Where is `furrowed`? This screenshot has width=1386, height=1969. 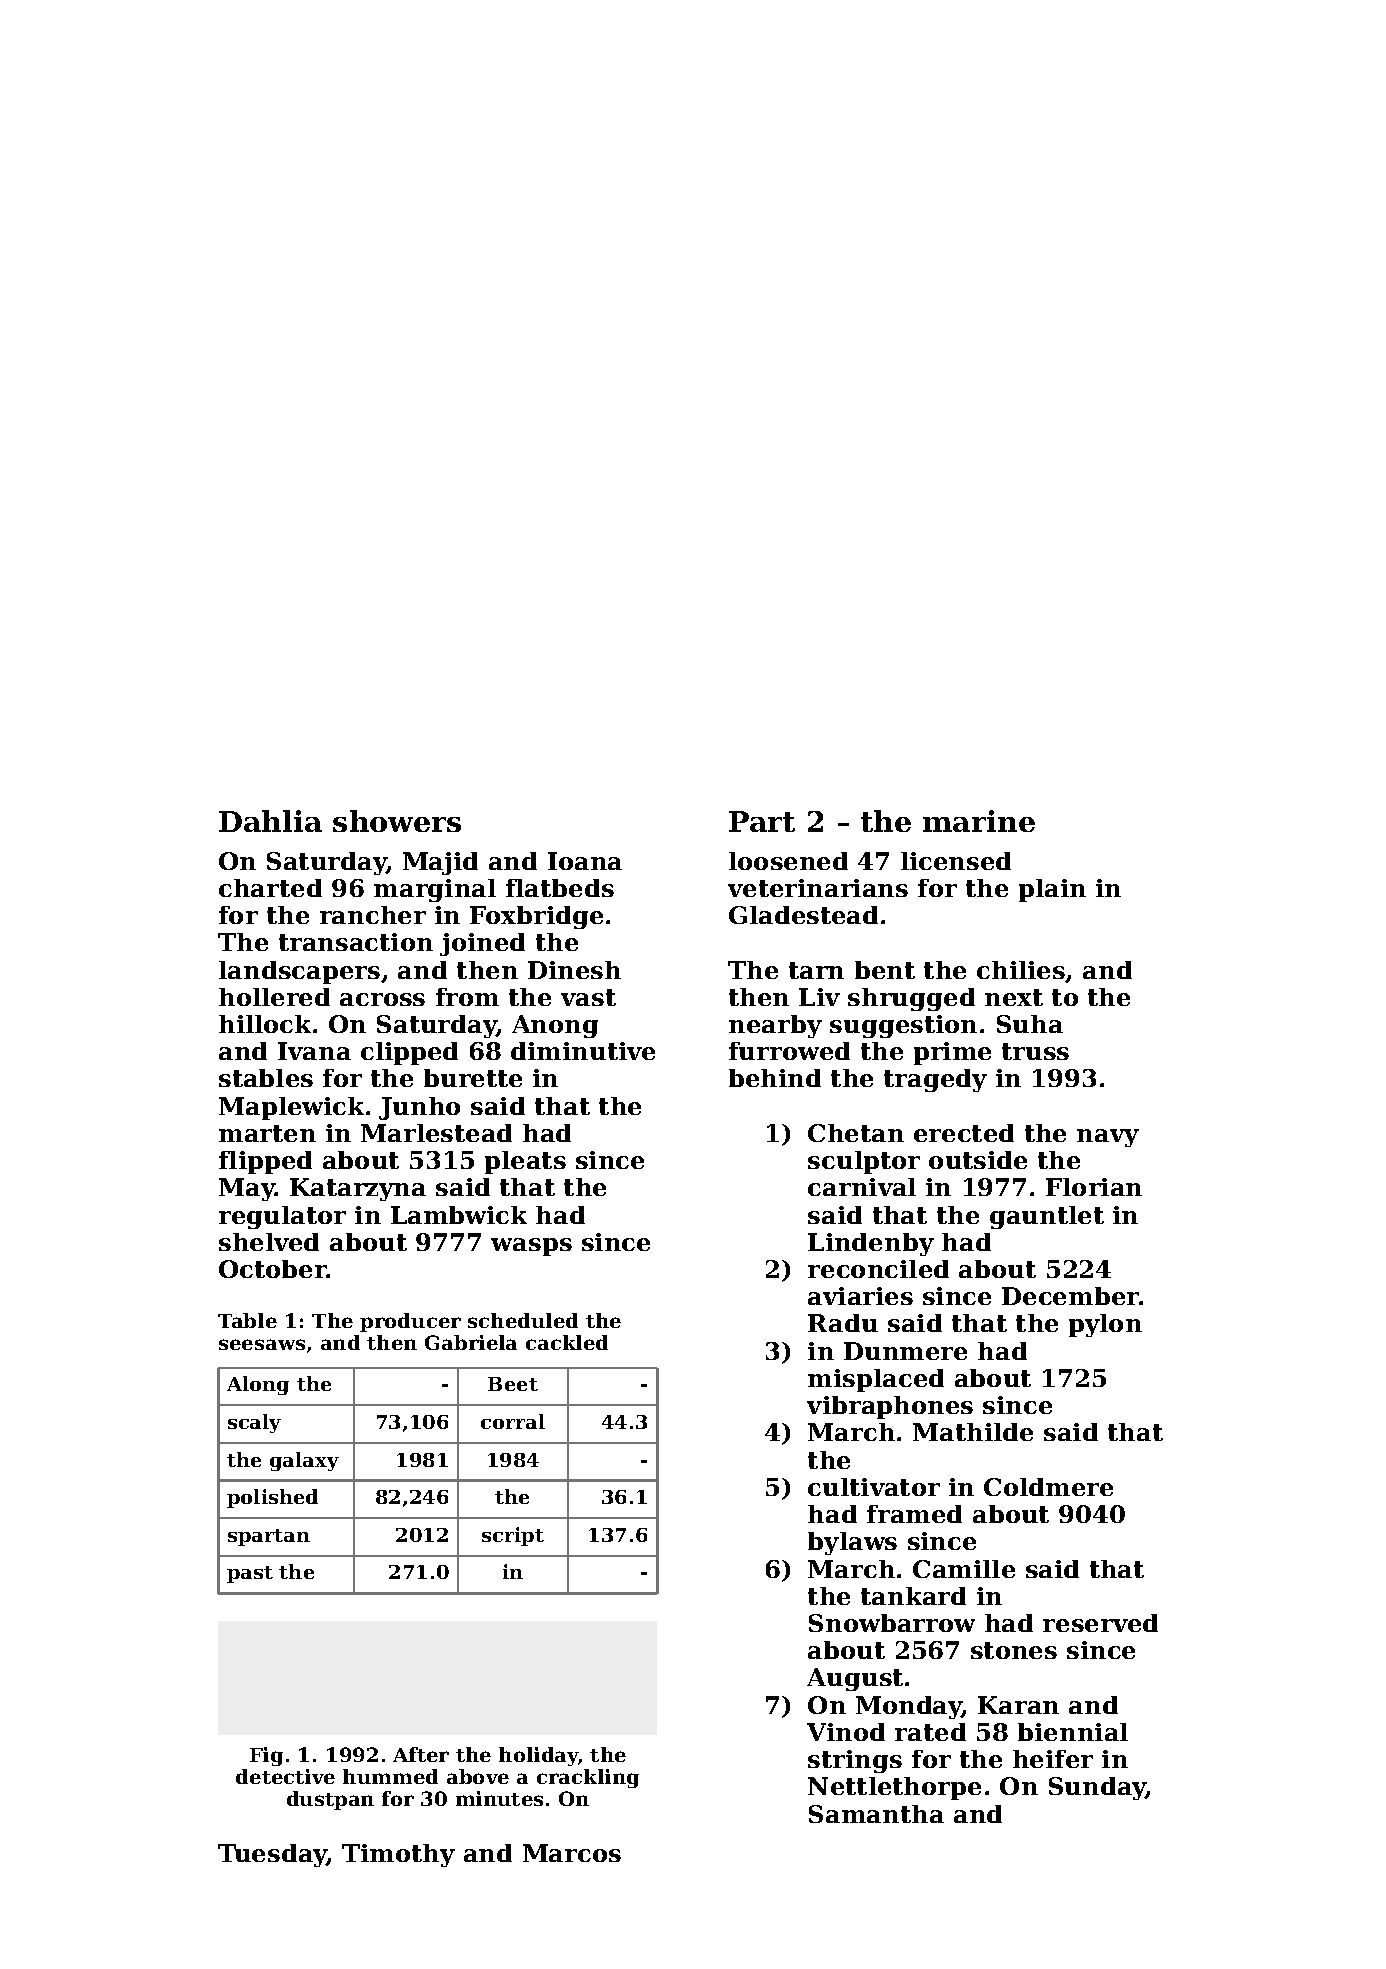
furrowed is located at coordinates (789, 1051).
